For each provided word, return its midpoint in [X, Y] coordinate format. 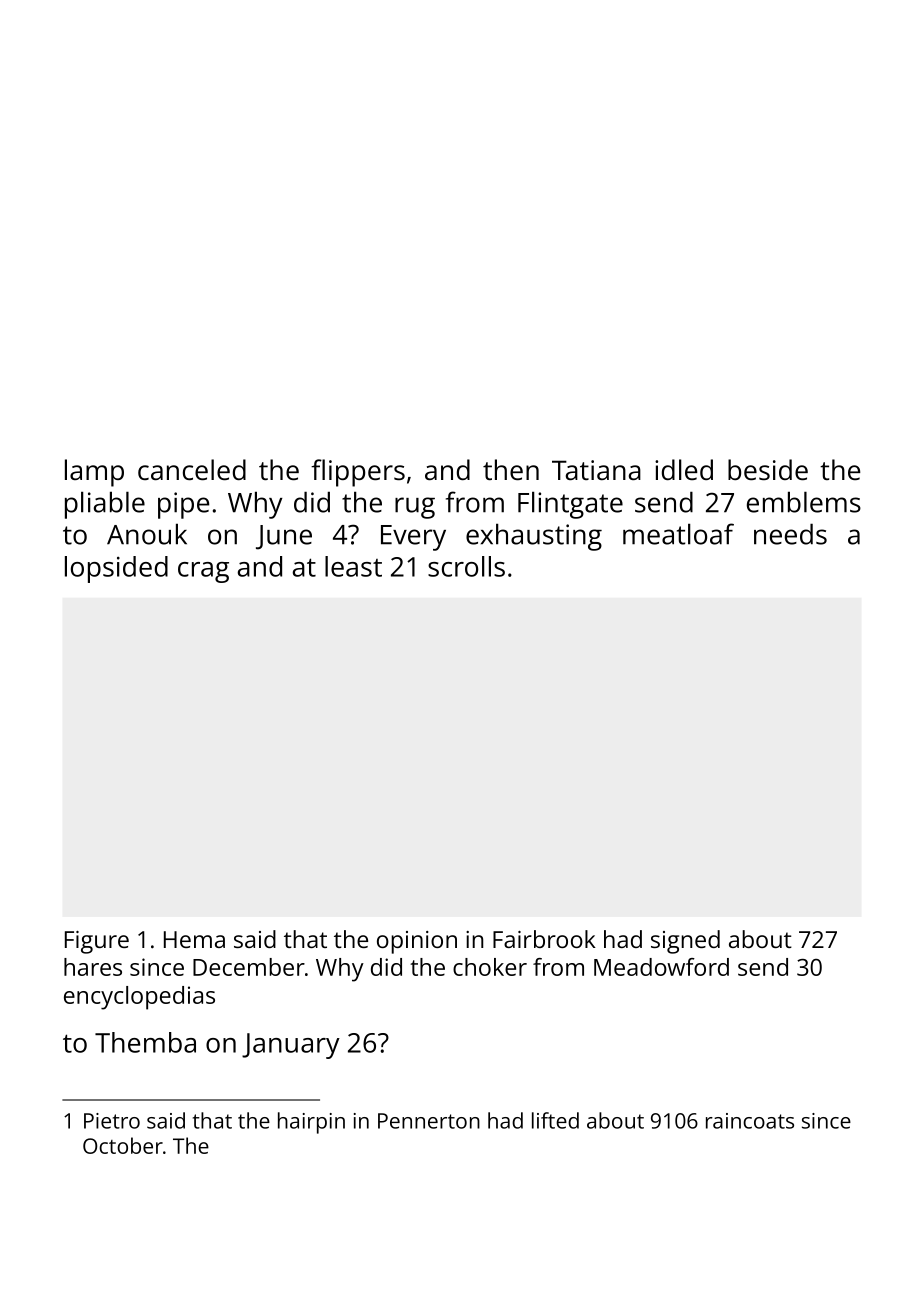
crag [203, 572]
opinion [417, 942]
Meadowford [661, 967]
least [353, 566]
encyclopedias [139, 998]
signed [685, 942]
